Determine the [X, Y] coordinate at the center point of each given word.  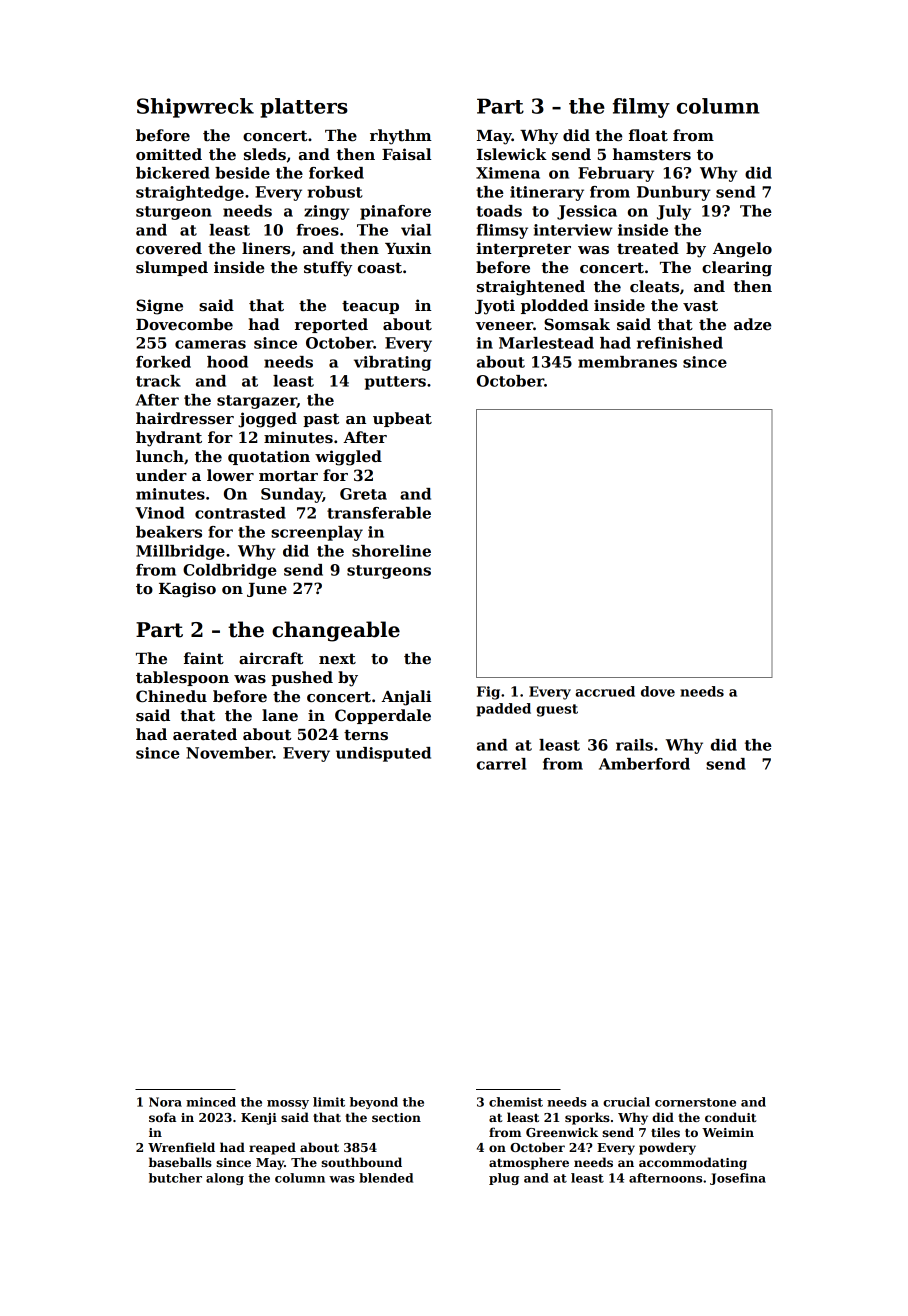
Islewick [512, 154]
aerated [205, 734]
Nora [165, 1102]
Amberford [644, 764]
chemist [516, 1102]
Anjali [406, 698]
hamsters [652, 154]
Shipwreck [195, 108]
